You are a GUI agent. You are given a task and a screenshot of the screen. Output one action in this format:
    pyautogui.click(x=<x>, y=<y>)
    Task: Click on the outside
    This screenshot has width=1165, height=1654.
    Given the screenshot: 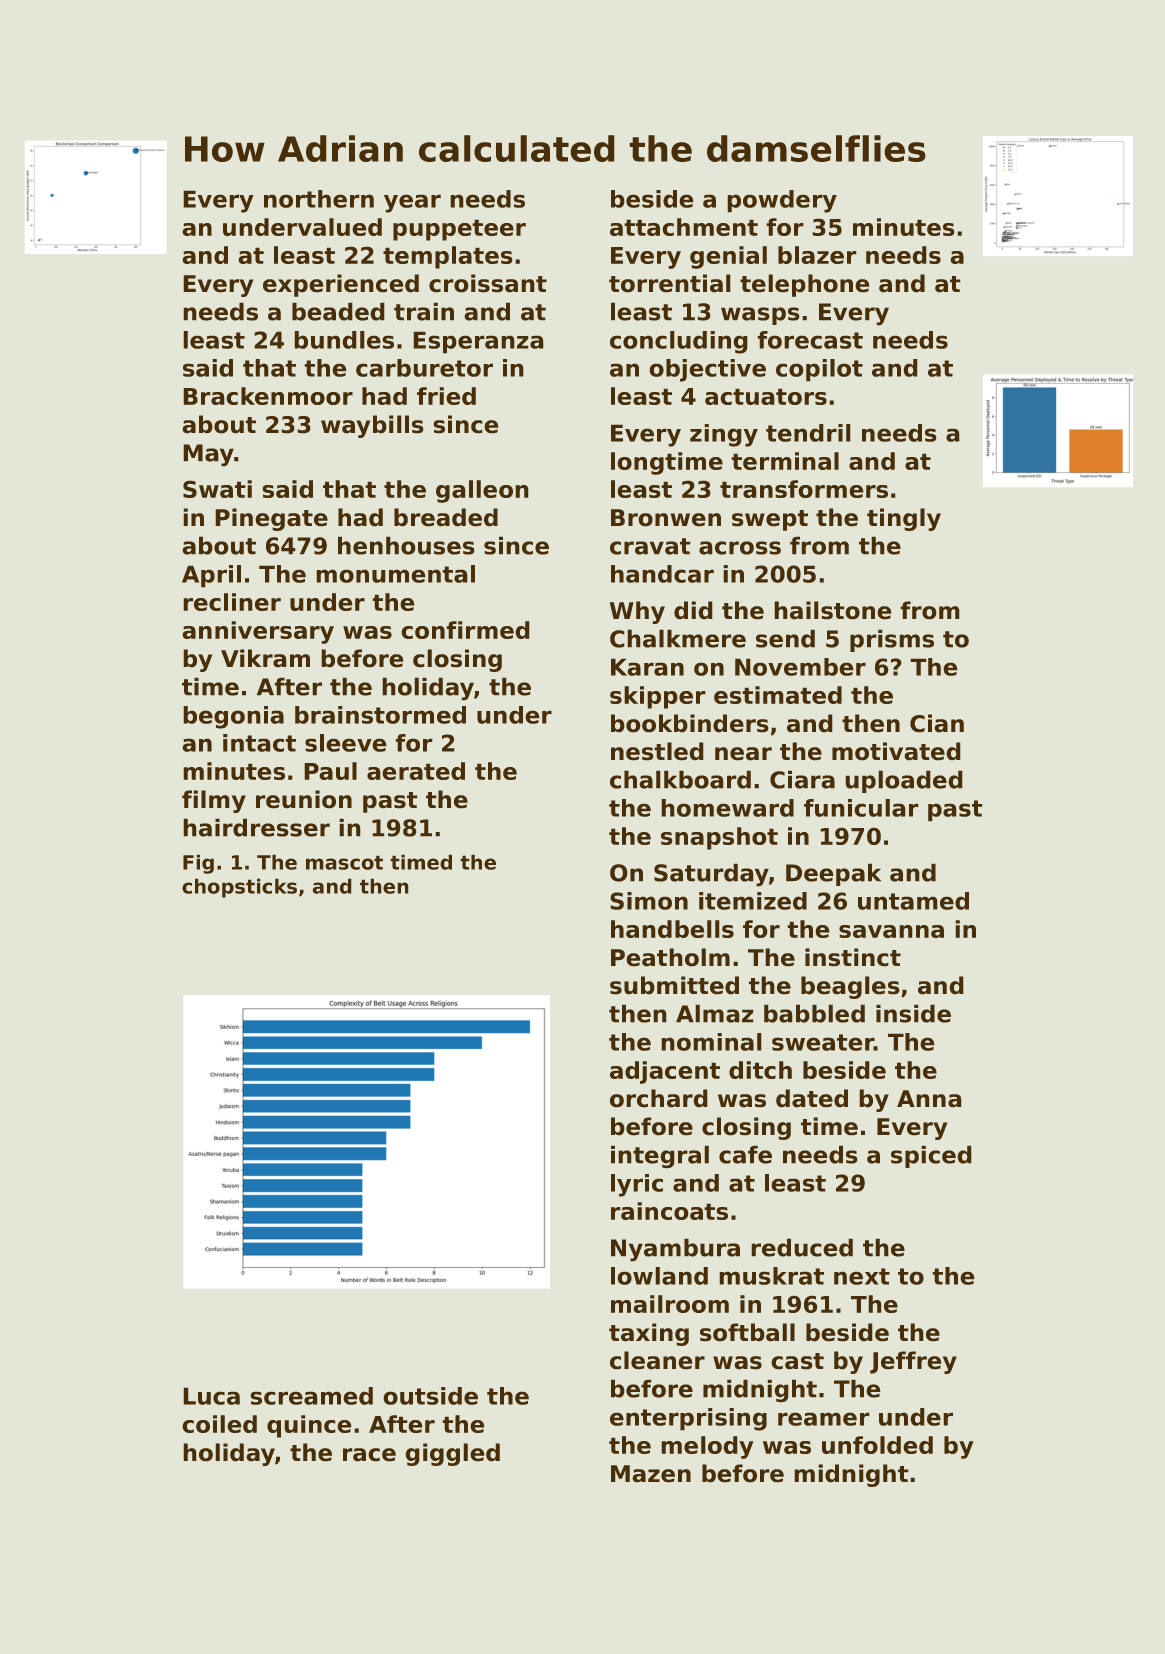 What is the action you would take?
    pyautogui.click(x=430, y=1396)
